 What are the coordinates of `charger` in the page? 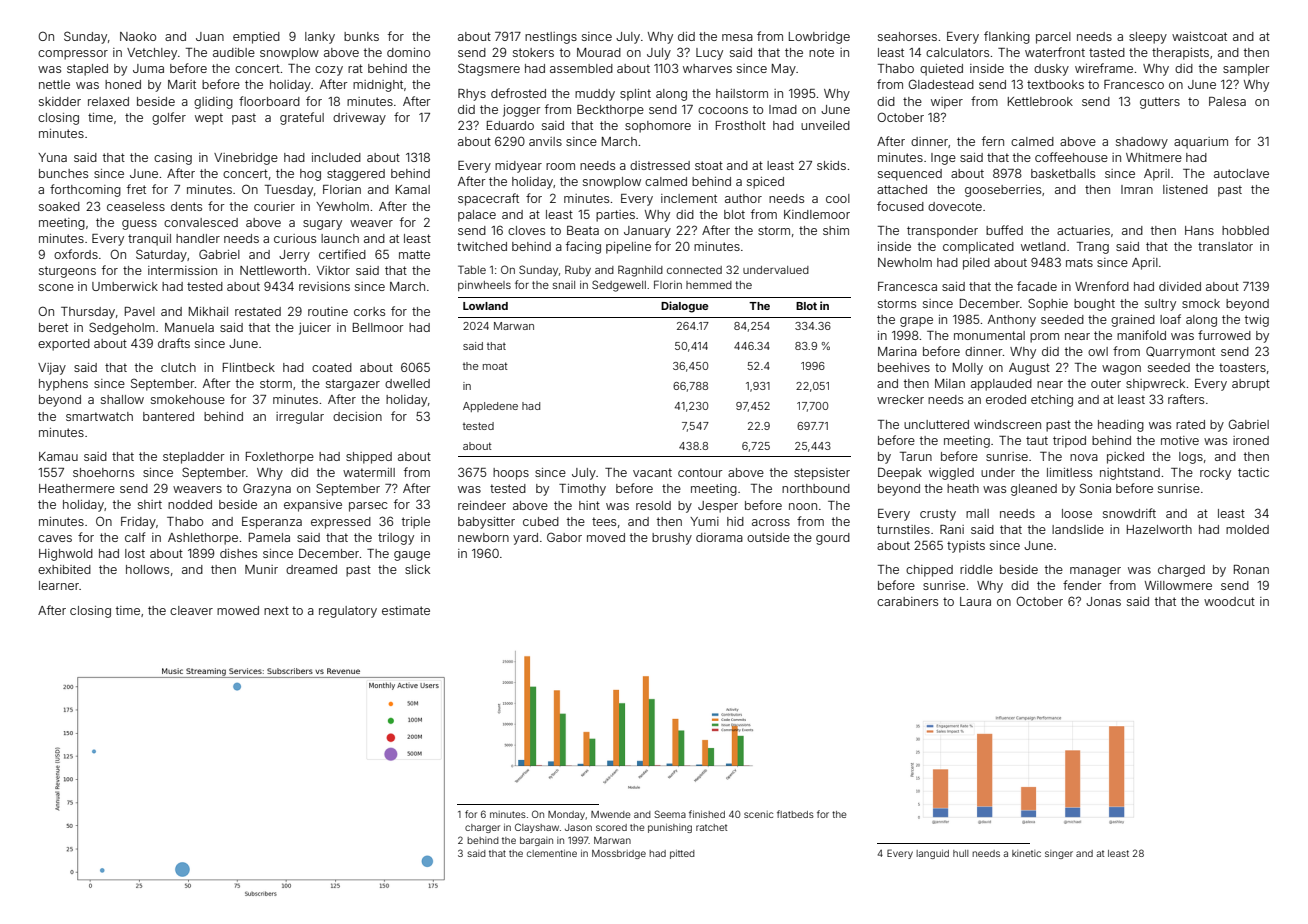 It's located at (482, 828).
